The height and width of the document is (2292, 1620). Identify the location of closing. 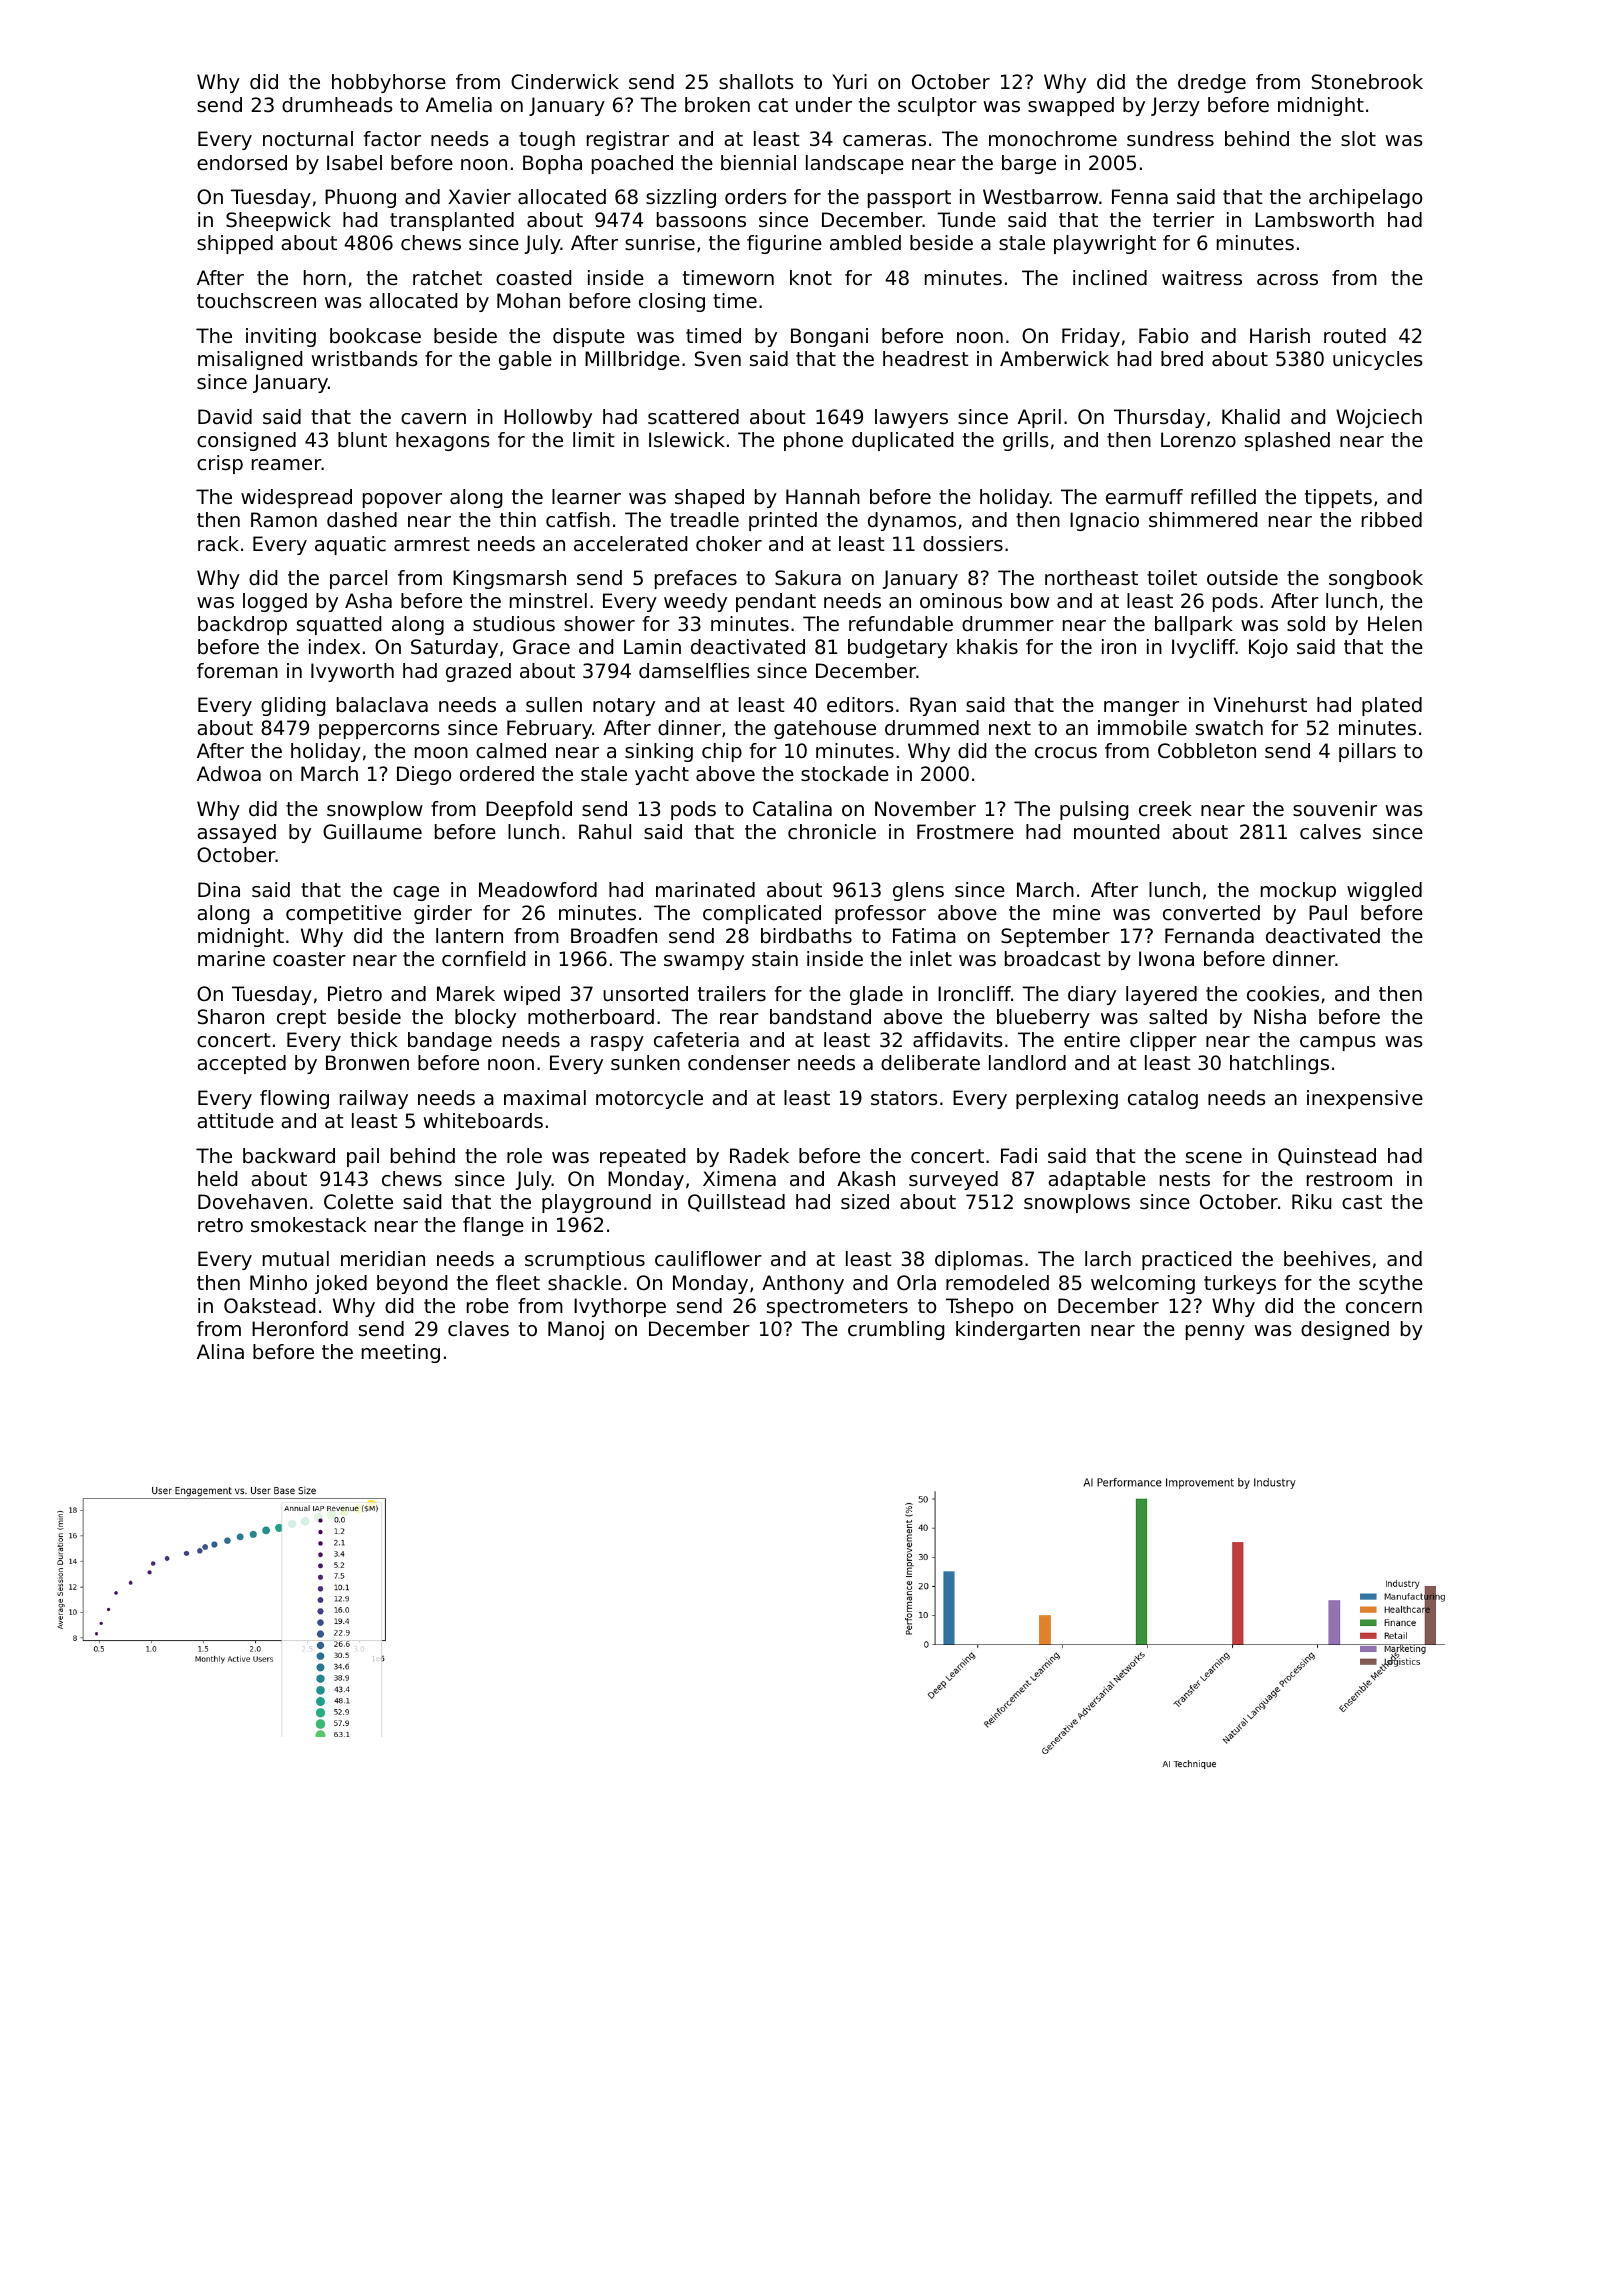
(672, 302).
